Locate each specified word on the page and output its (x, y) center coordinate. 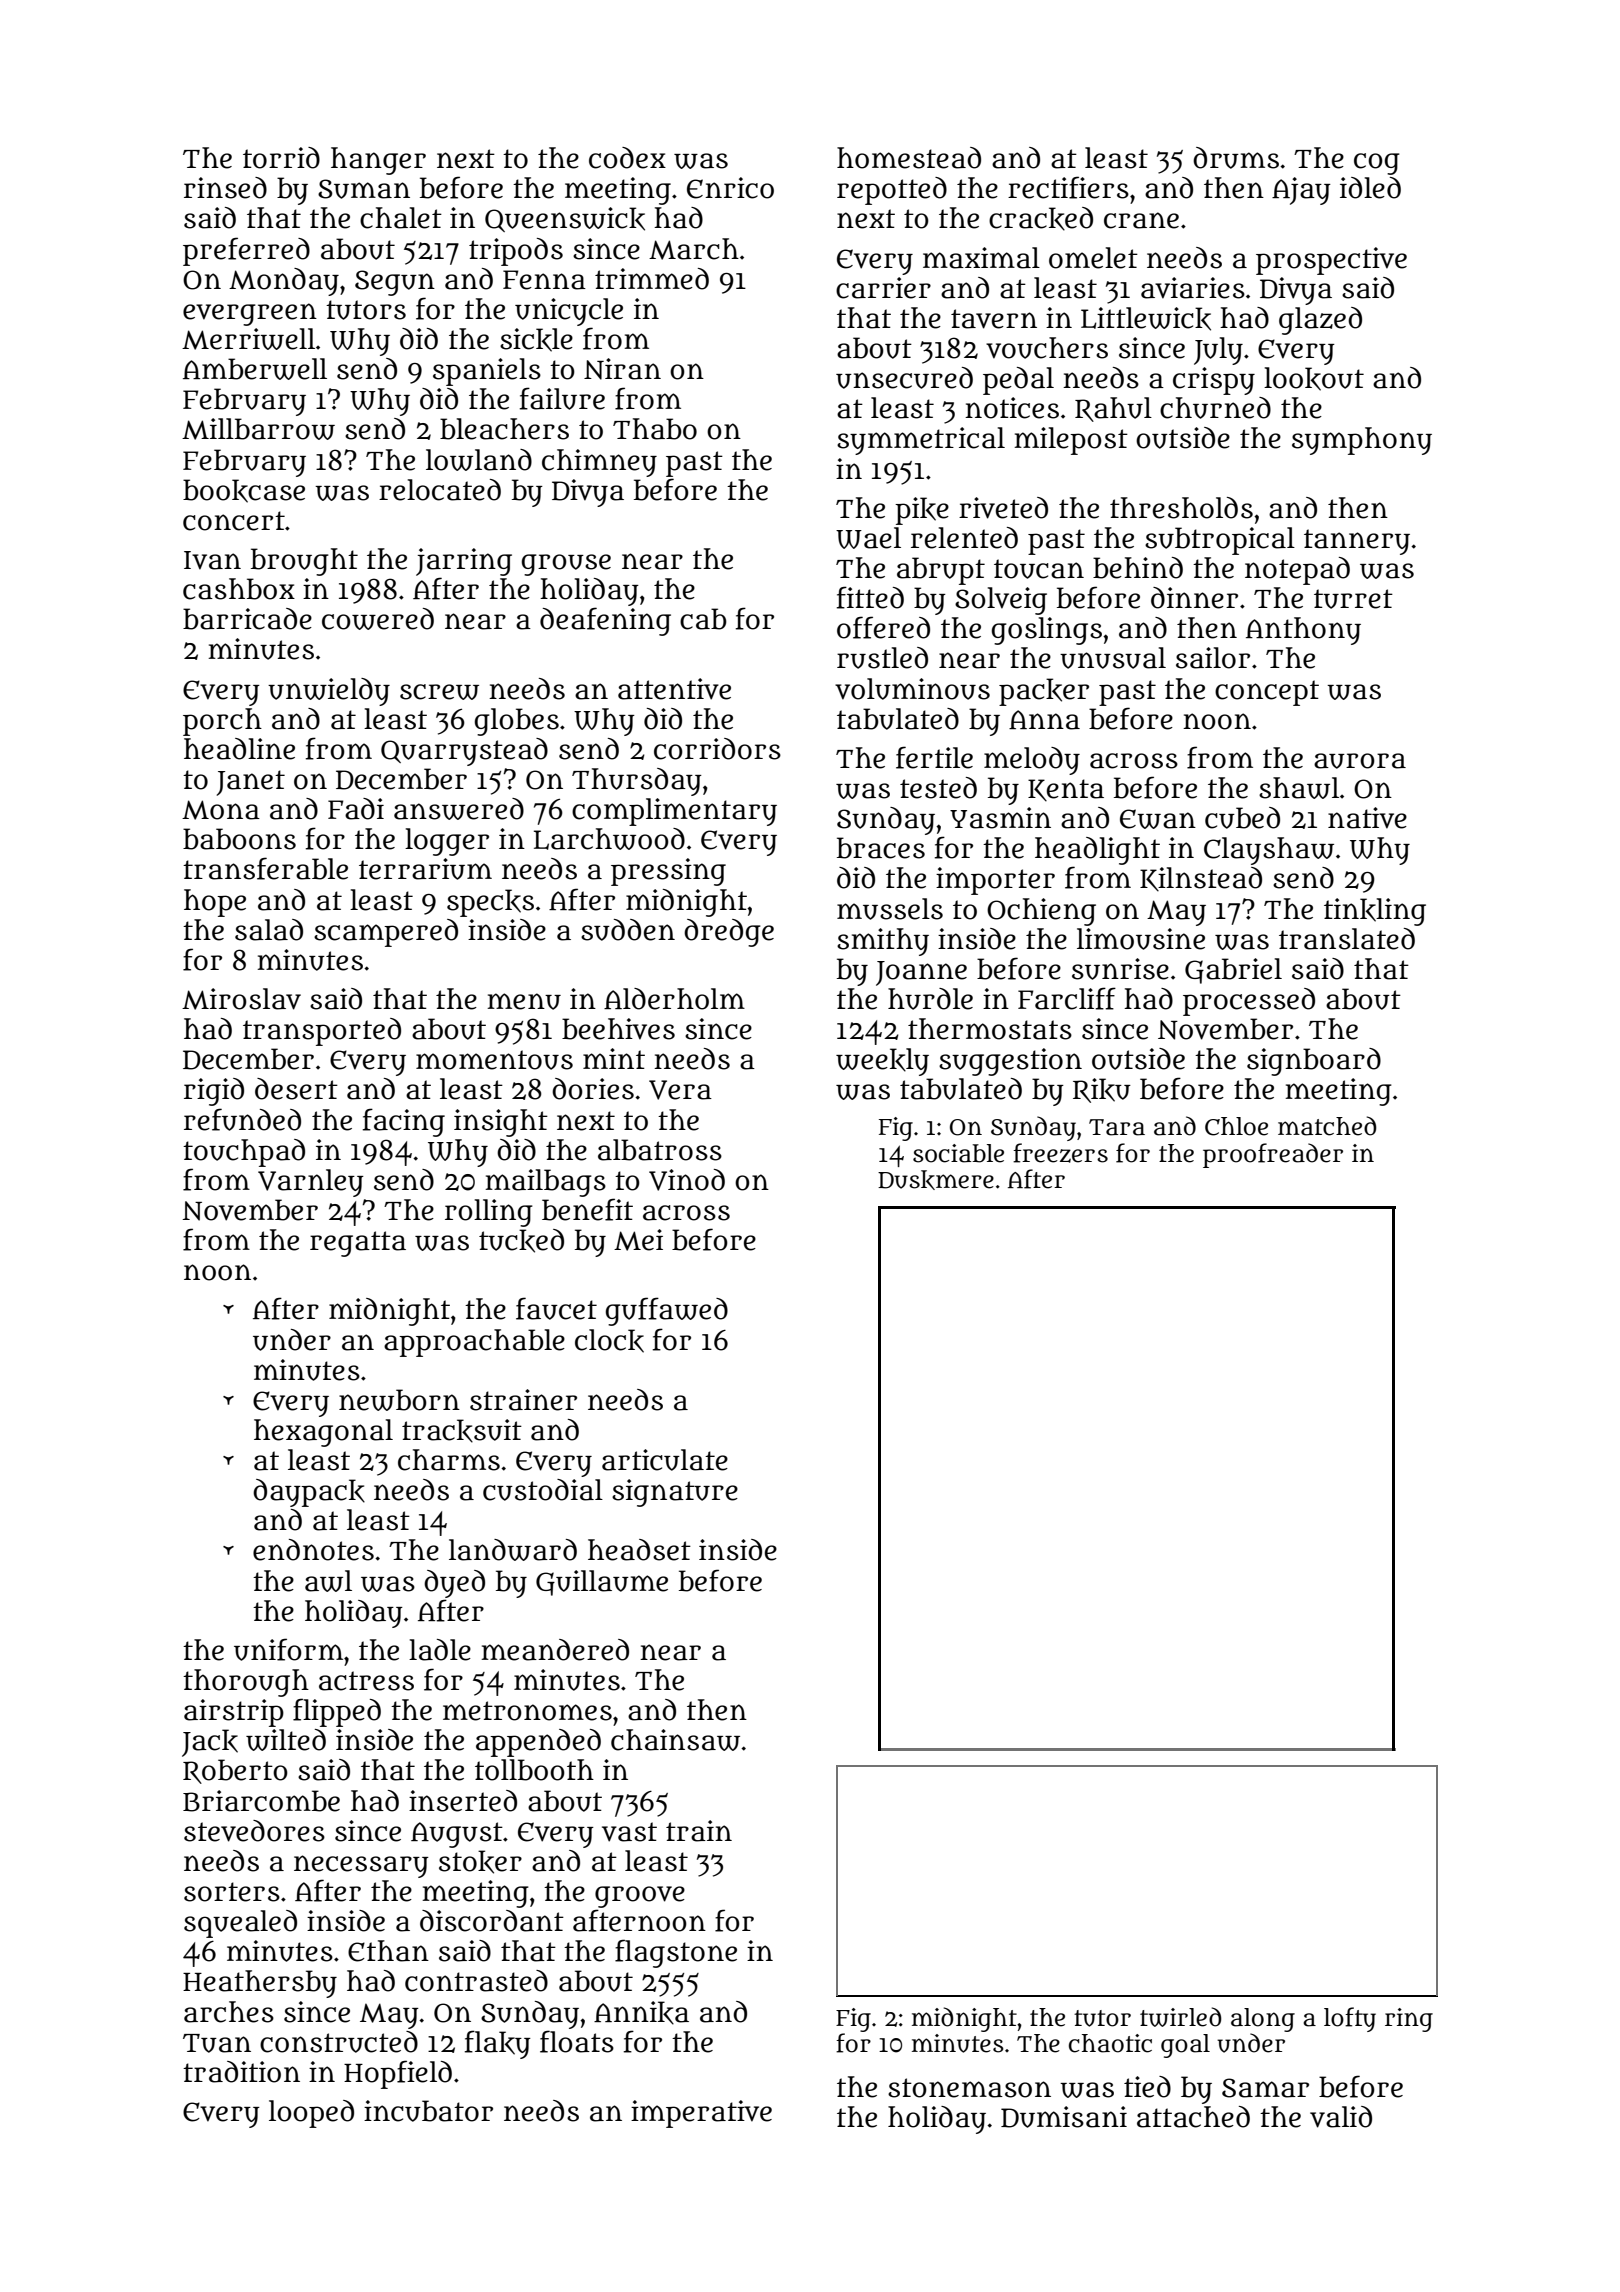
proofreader (1273, 1155)
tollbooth (534, 1770)
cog (1377, 164)
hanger (378, 161)
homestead (909, 158)
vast (629, 1832)
